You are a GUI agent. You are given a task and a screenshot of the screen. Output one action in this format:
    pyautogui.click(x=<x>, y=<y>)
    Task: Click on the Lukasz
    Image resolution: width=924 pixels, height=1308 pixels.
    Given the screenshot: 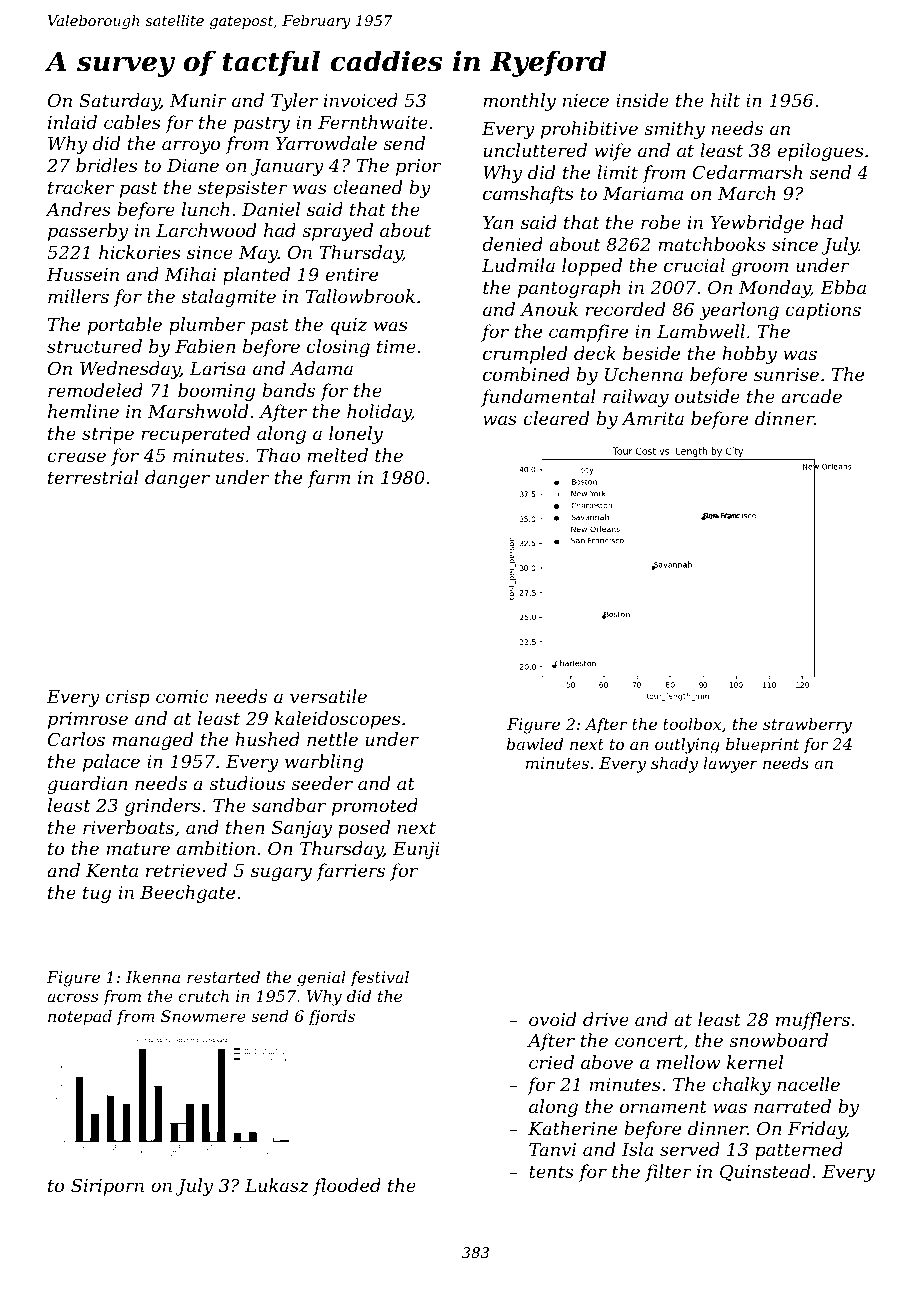 What is the action you would take?
    pyautogui.click(x=277, y=1185)
